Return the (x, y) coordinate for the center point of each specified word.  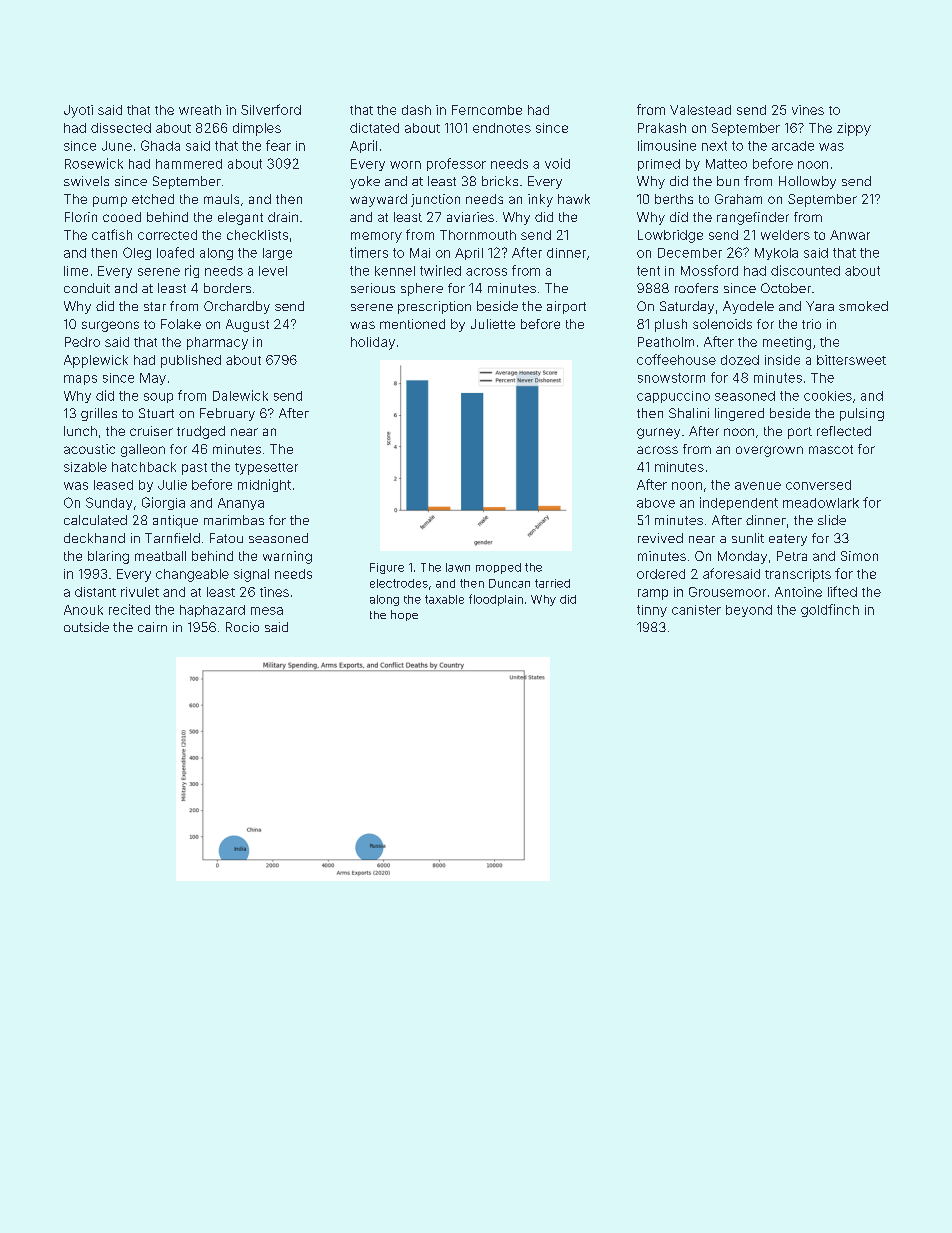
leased (113, 485)
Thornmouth (478, 235)
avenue (758, 486)
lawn (458, 567)
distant (95, 592)
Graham (738, 199)
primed (659, 165)
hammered (189, 164)
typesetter (266, 469)
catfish (112, 234)
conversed (818, 485)
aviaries (470, 217)
